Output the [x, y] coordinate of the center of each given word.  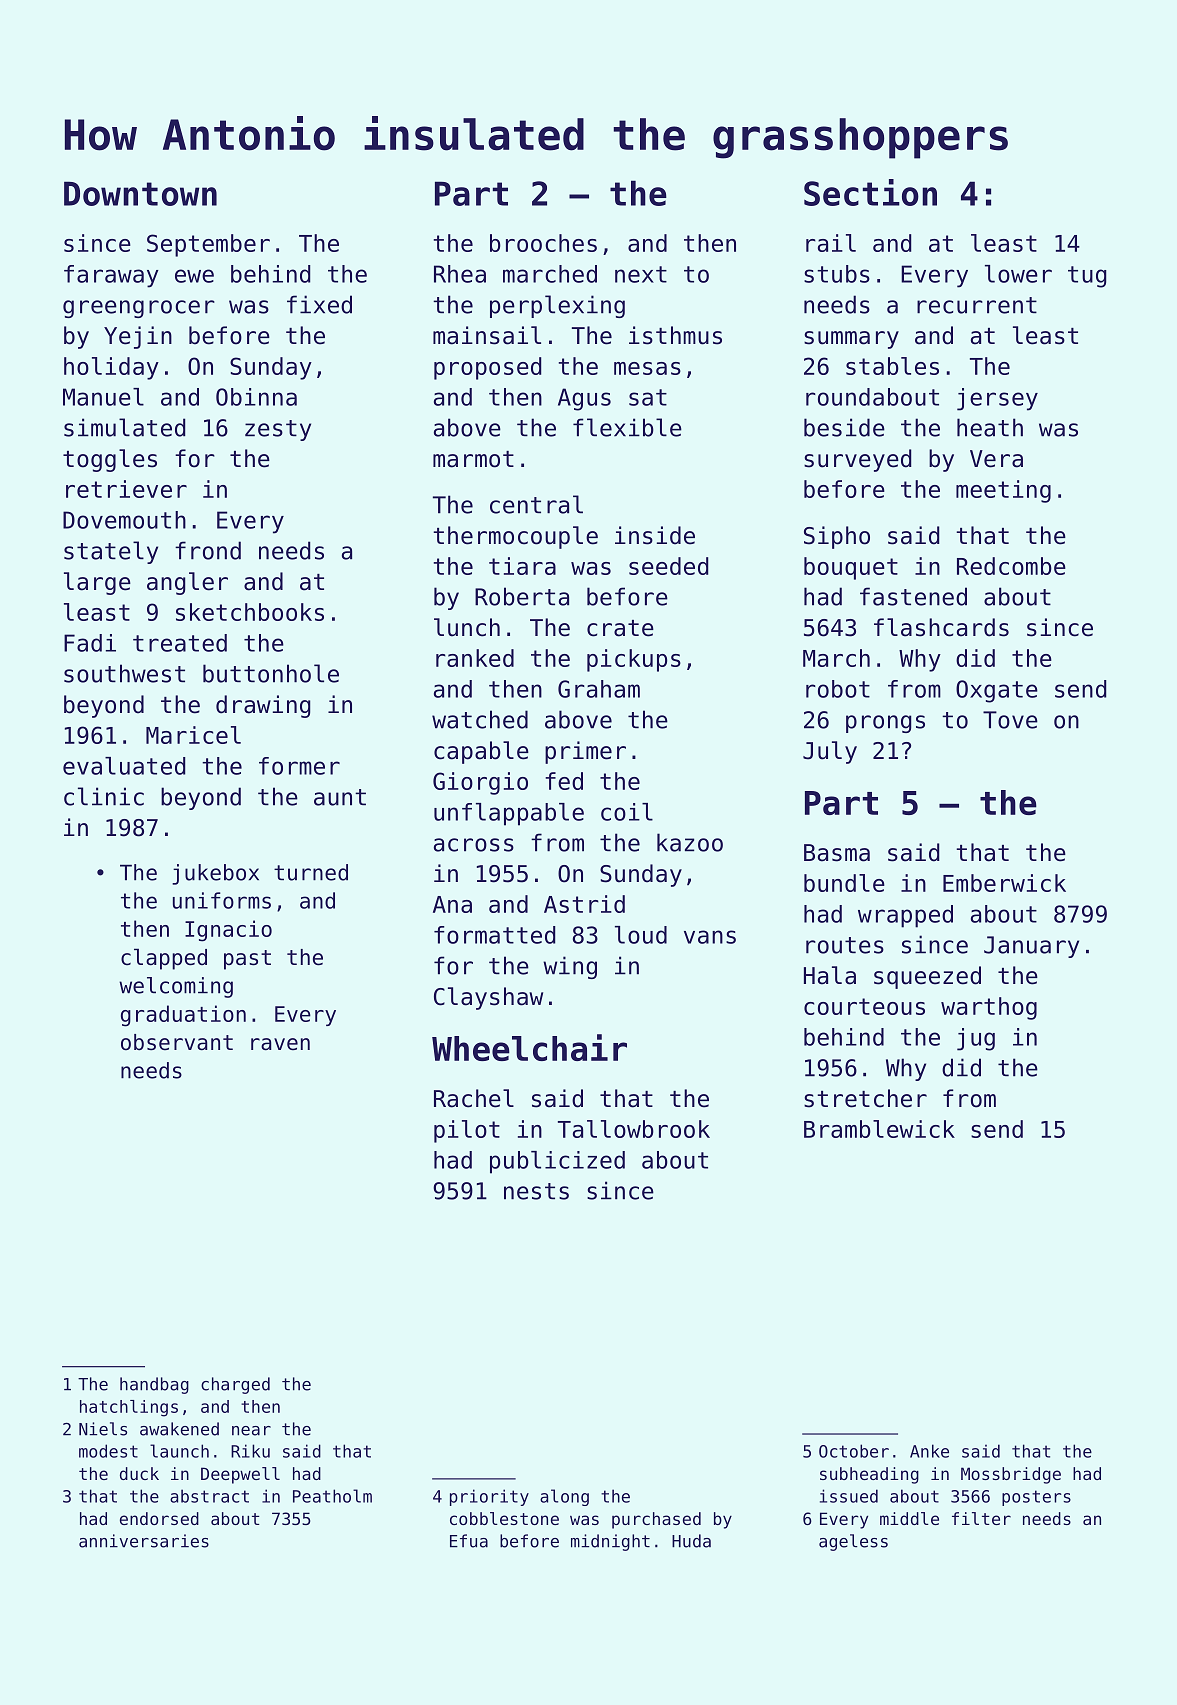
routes [845, 945]
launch [179, 1451]
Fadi [90, 643]
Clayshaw [488, 998]
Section [870, 192]
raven [280, 1044]
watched [480, 719]
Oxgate [997, 691]
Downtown [140, 193]
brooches [543, 243]
